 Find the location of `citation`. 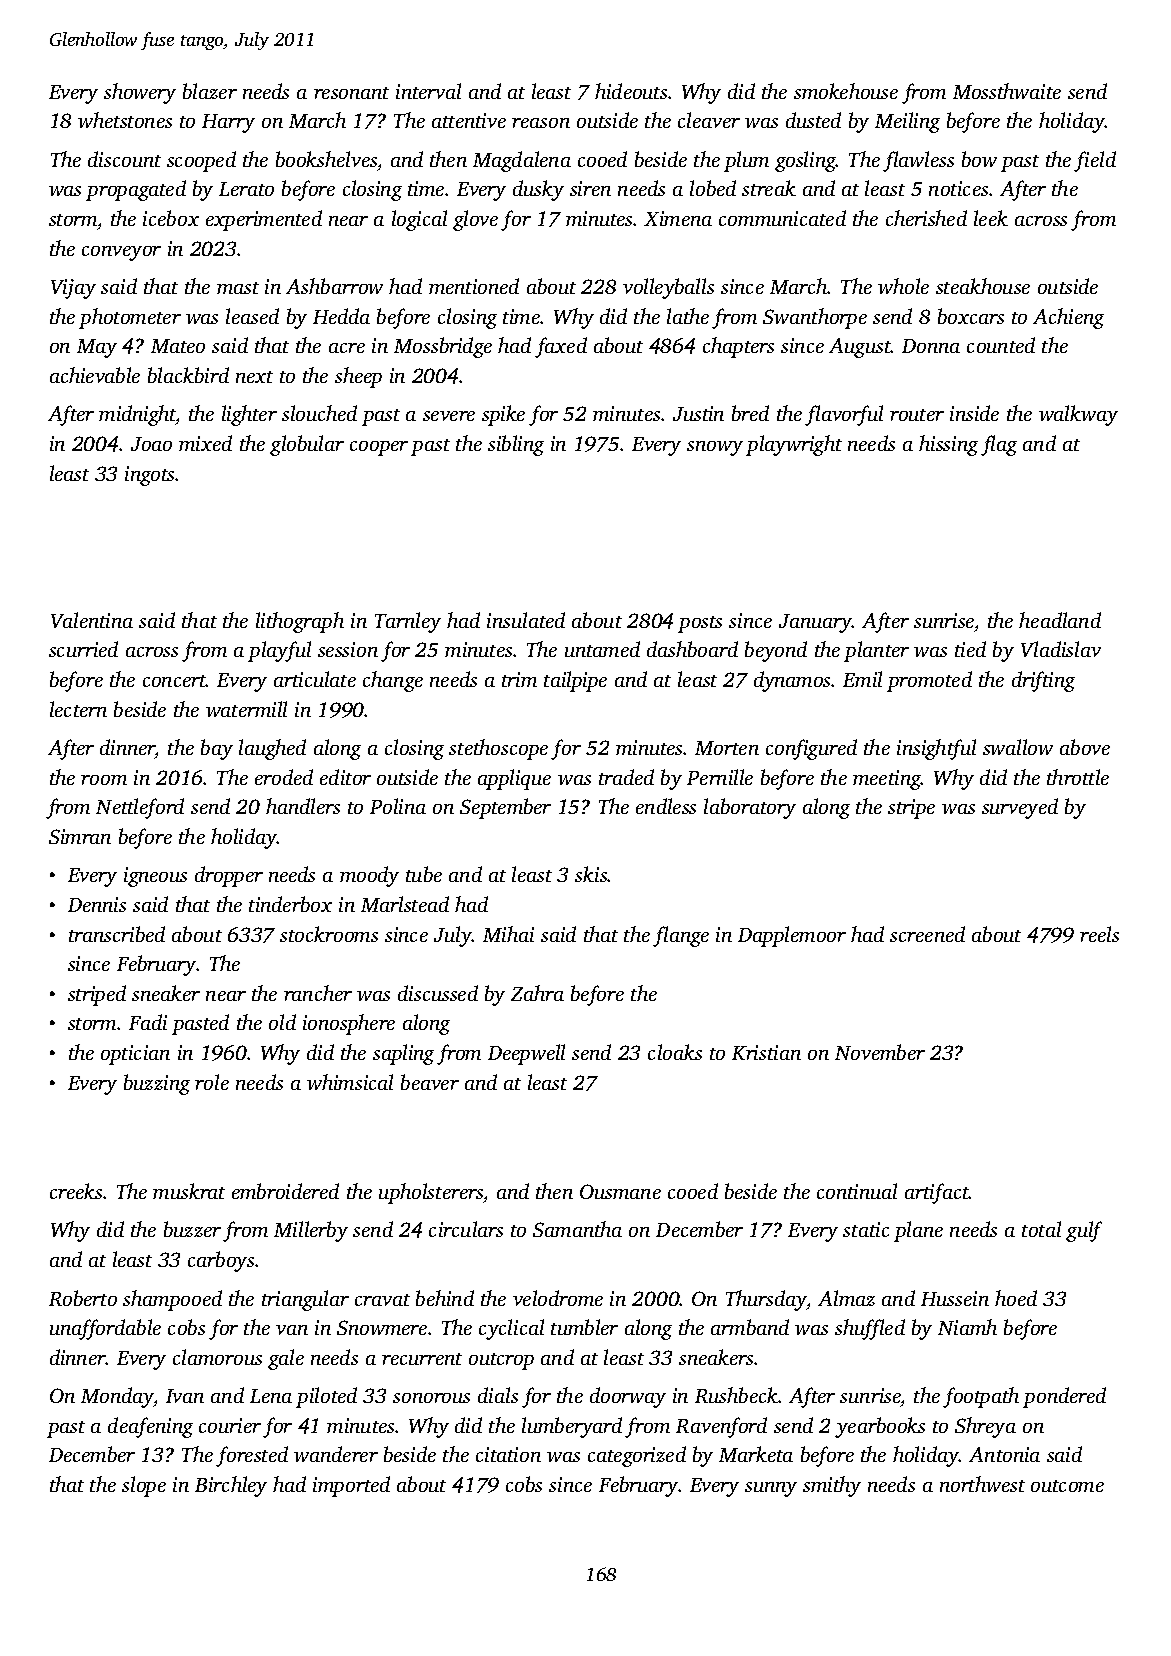

citation is located at coordinates (508, 1454).
